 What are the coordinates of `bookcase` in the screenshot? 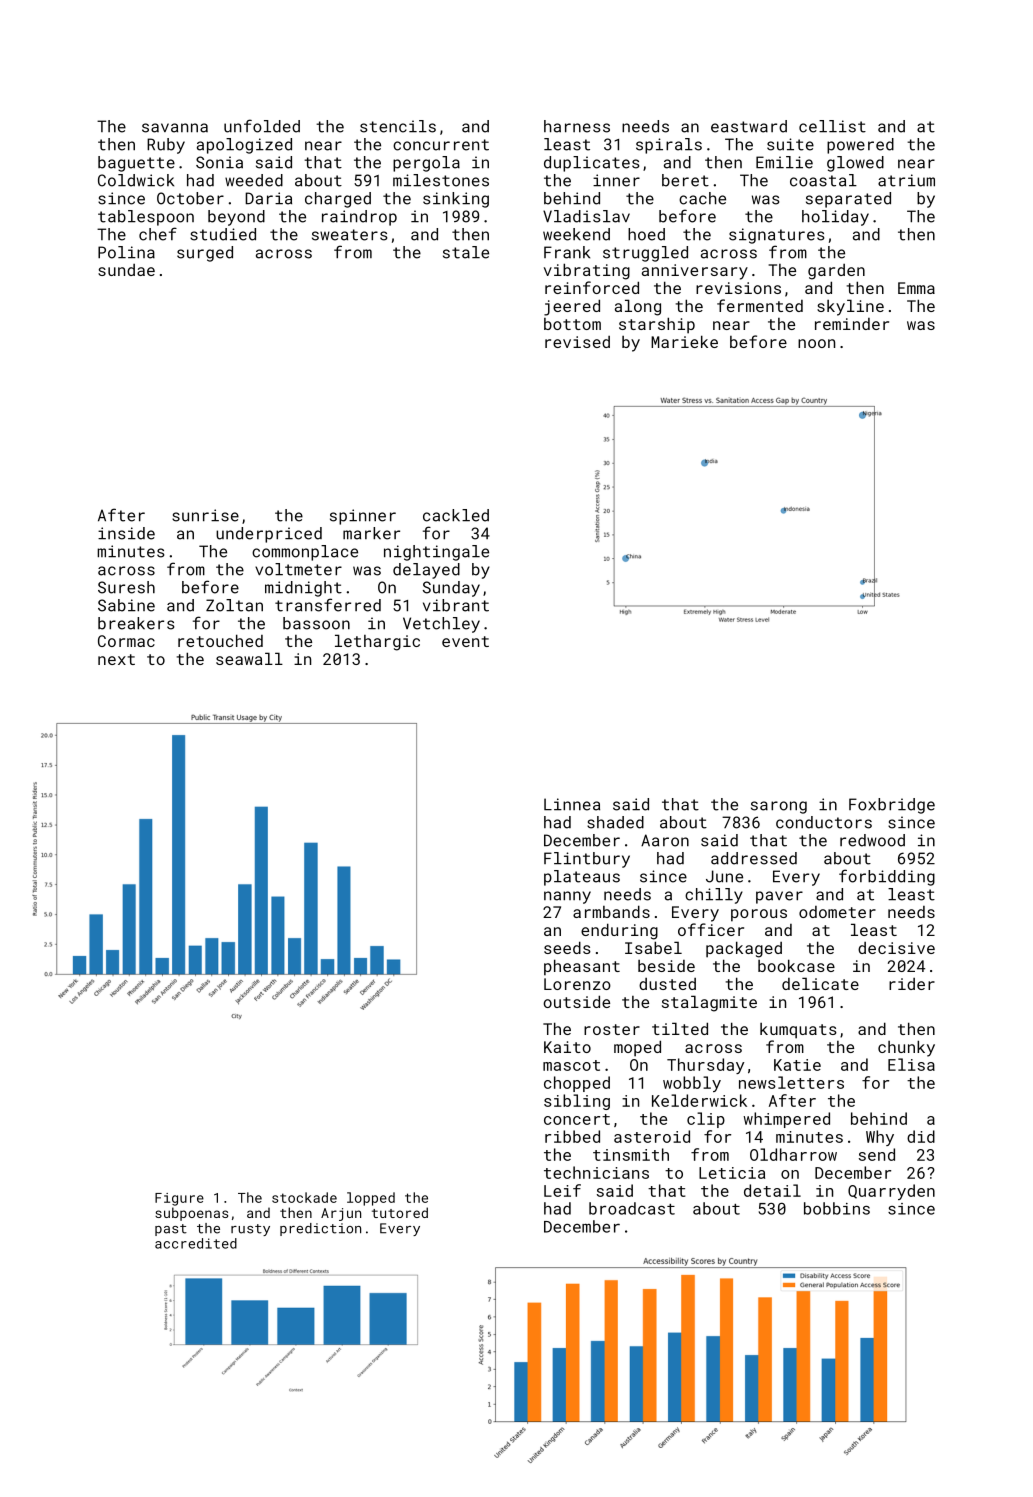 It's located at (796, 965).
